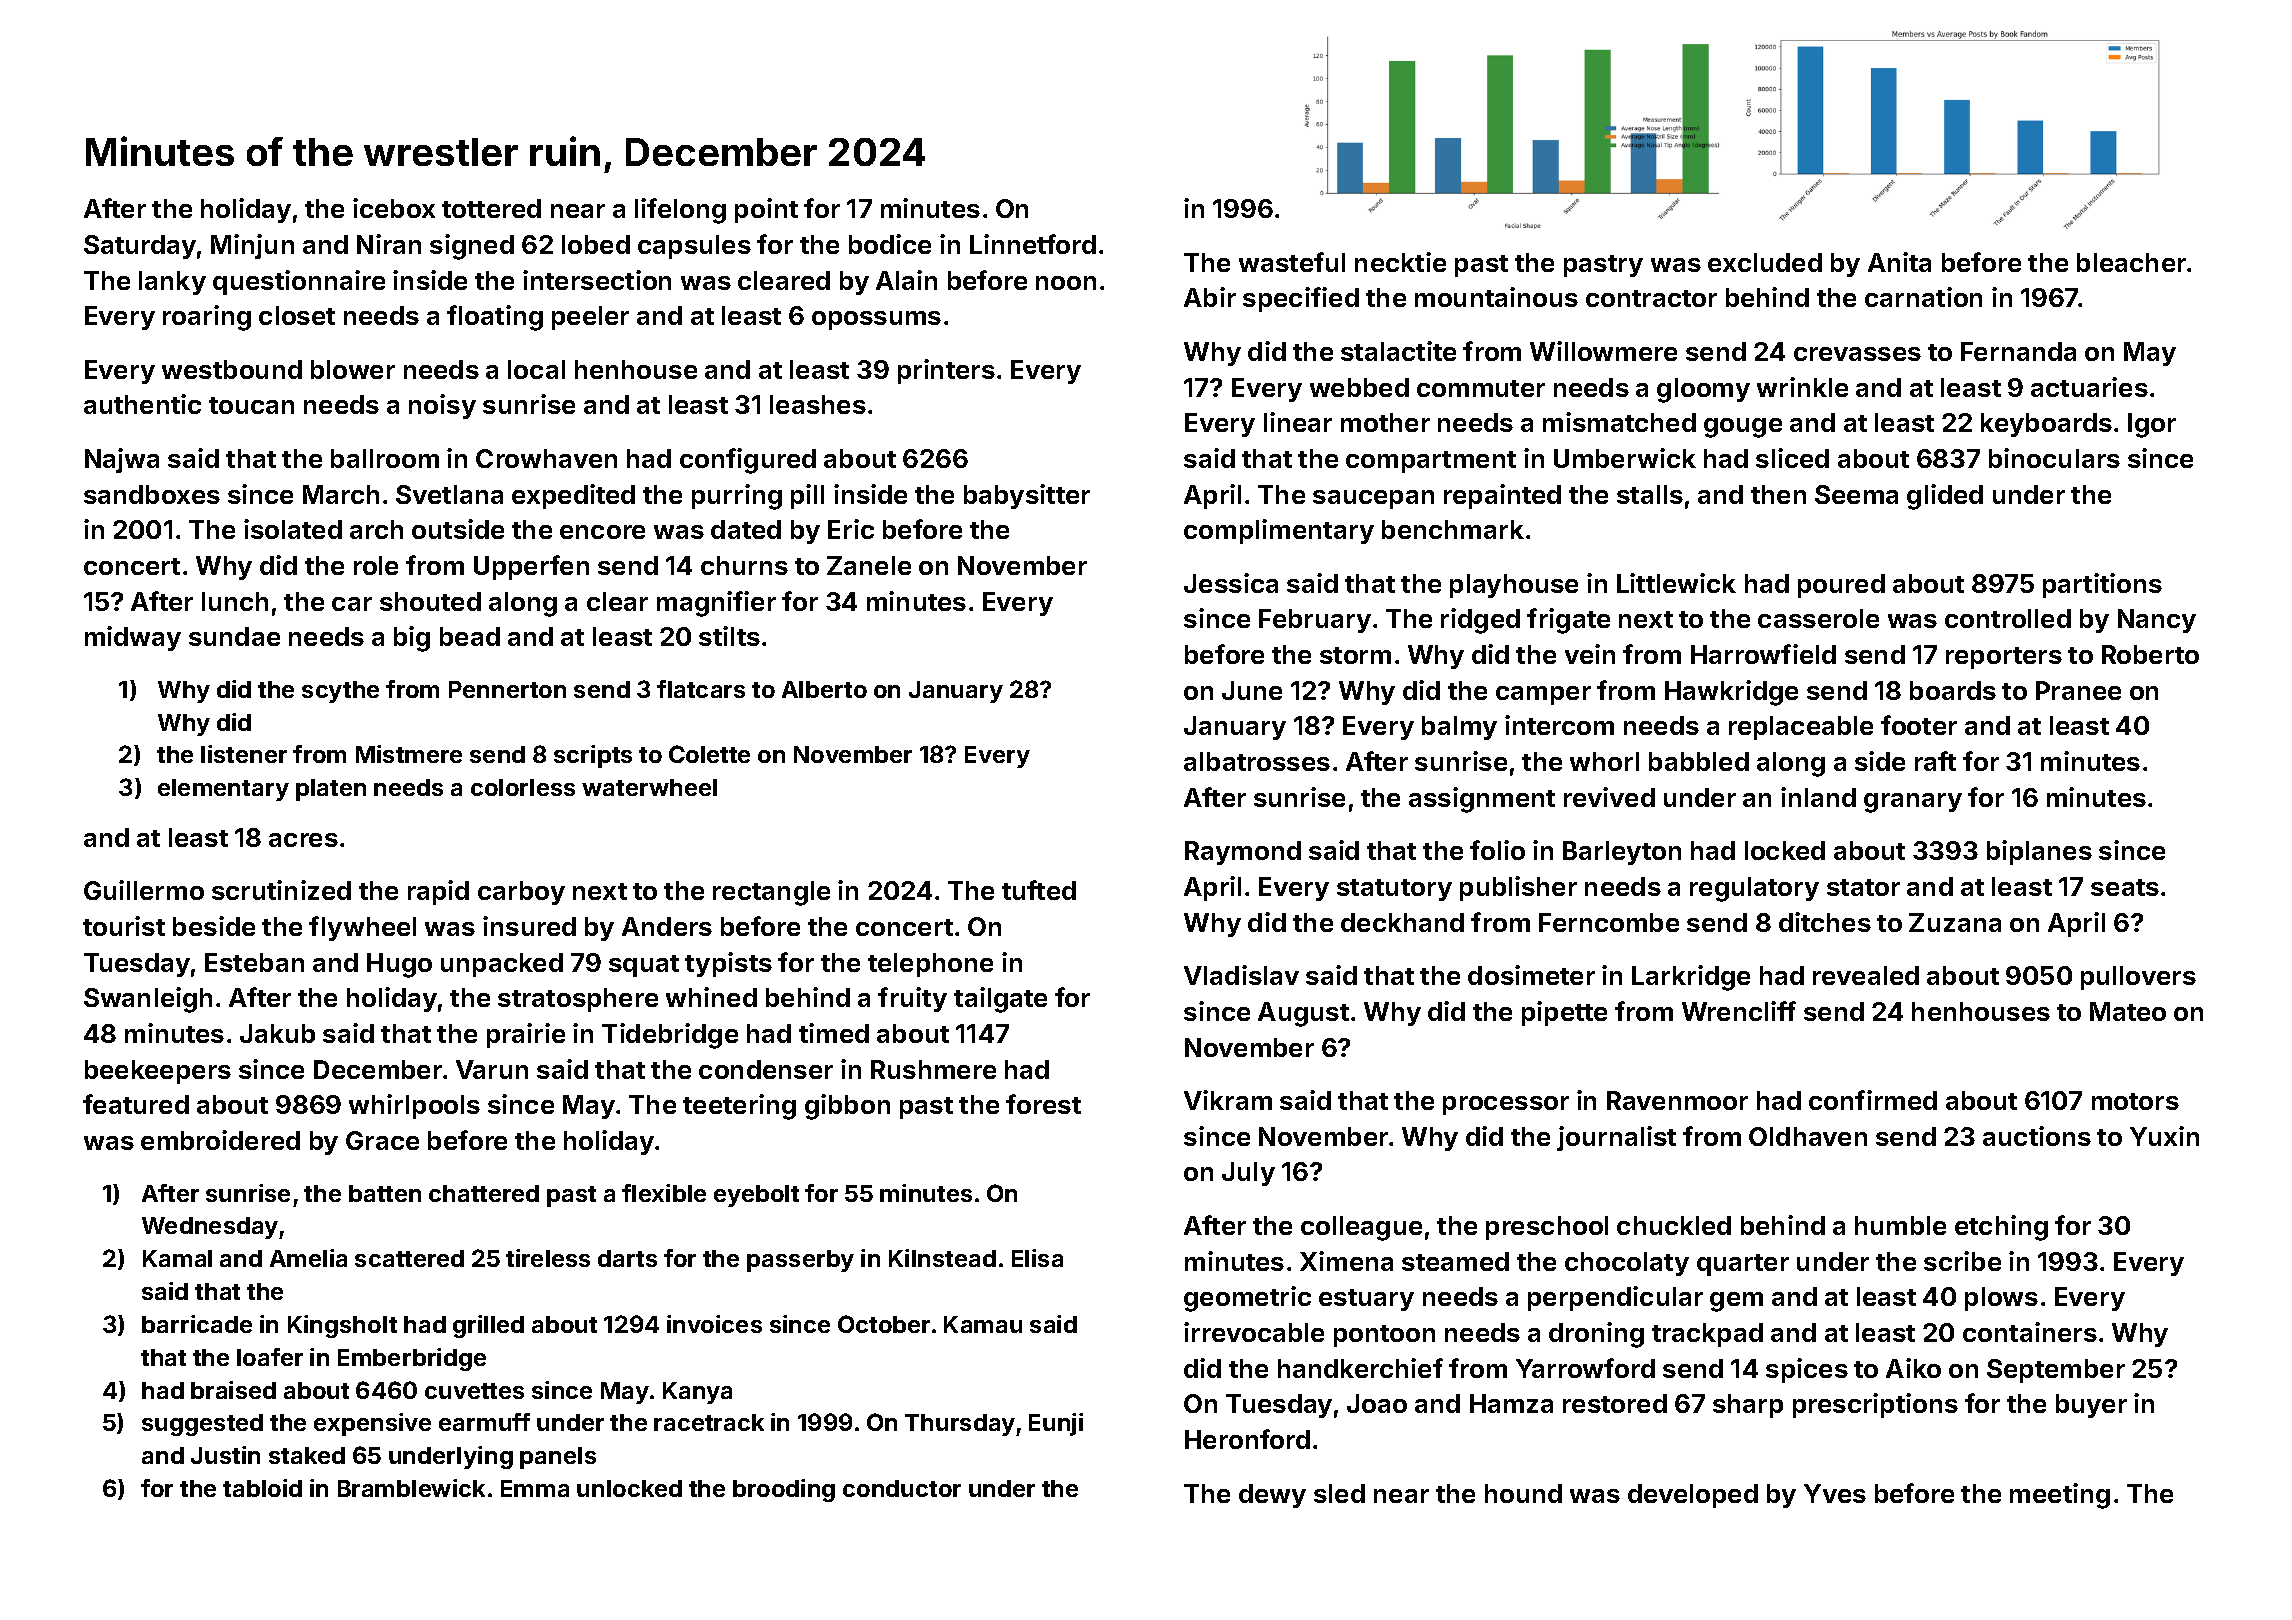 This screenshot has width=2292, height=1620. Describe the element at coordinates (946, 371) in the screenshot. I see `printers` at that location.
